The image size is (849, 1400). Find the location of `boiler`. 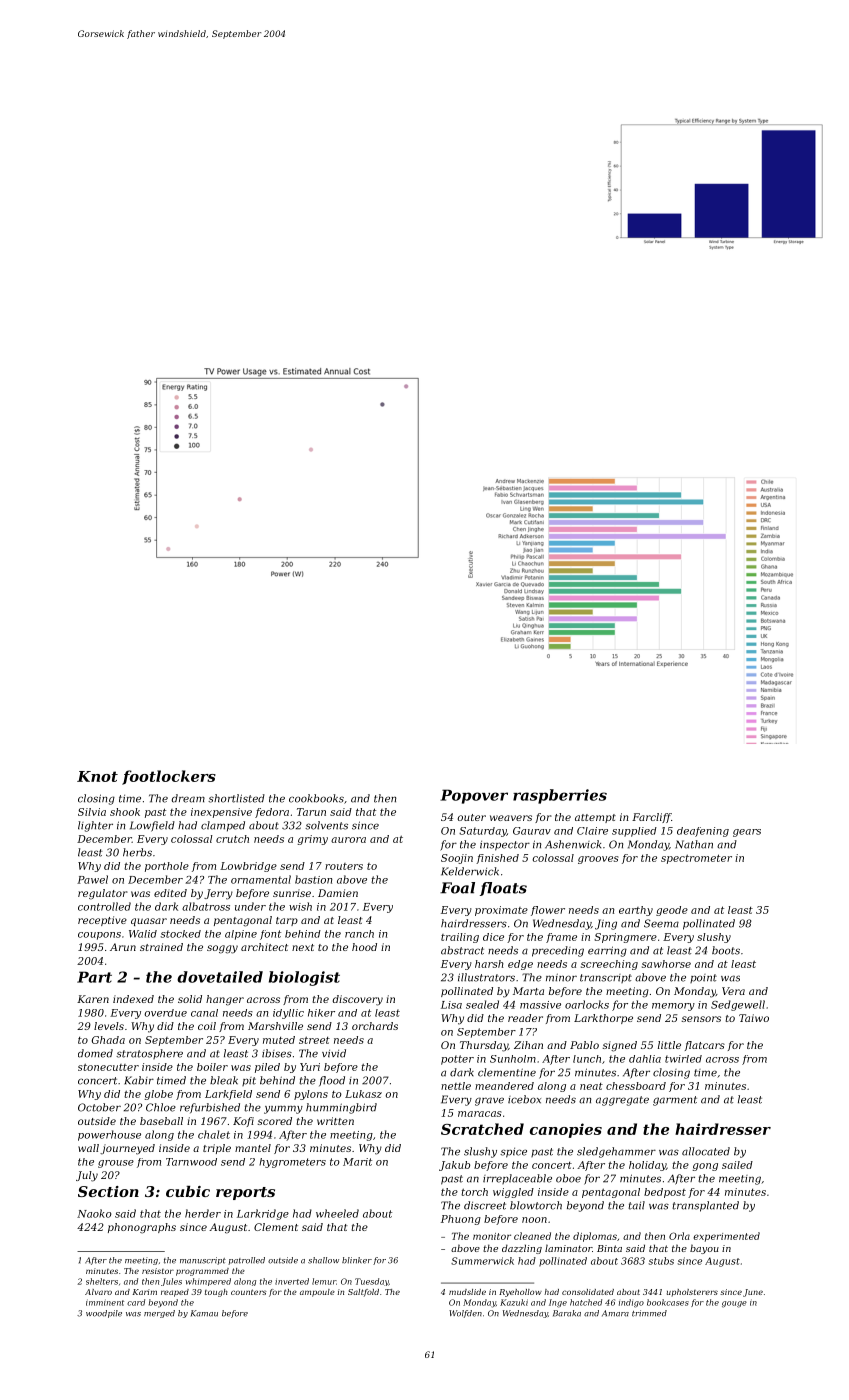

boiler is located at coordinates (212, 1067).
